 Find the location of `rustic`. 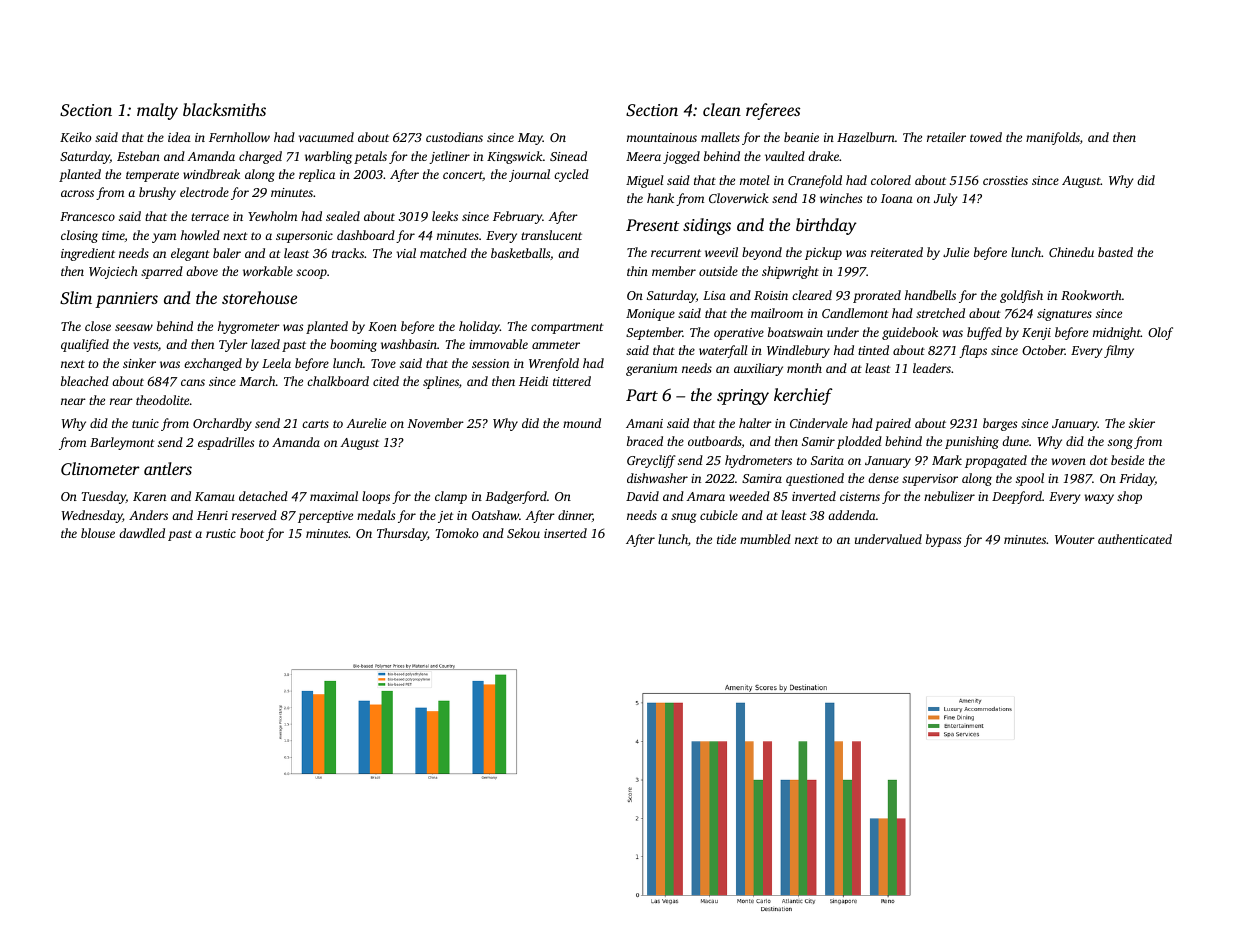

rustic is located at coordinates (221, 533).
